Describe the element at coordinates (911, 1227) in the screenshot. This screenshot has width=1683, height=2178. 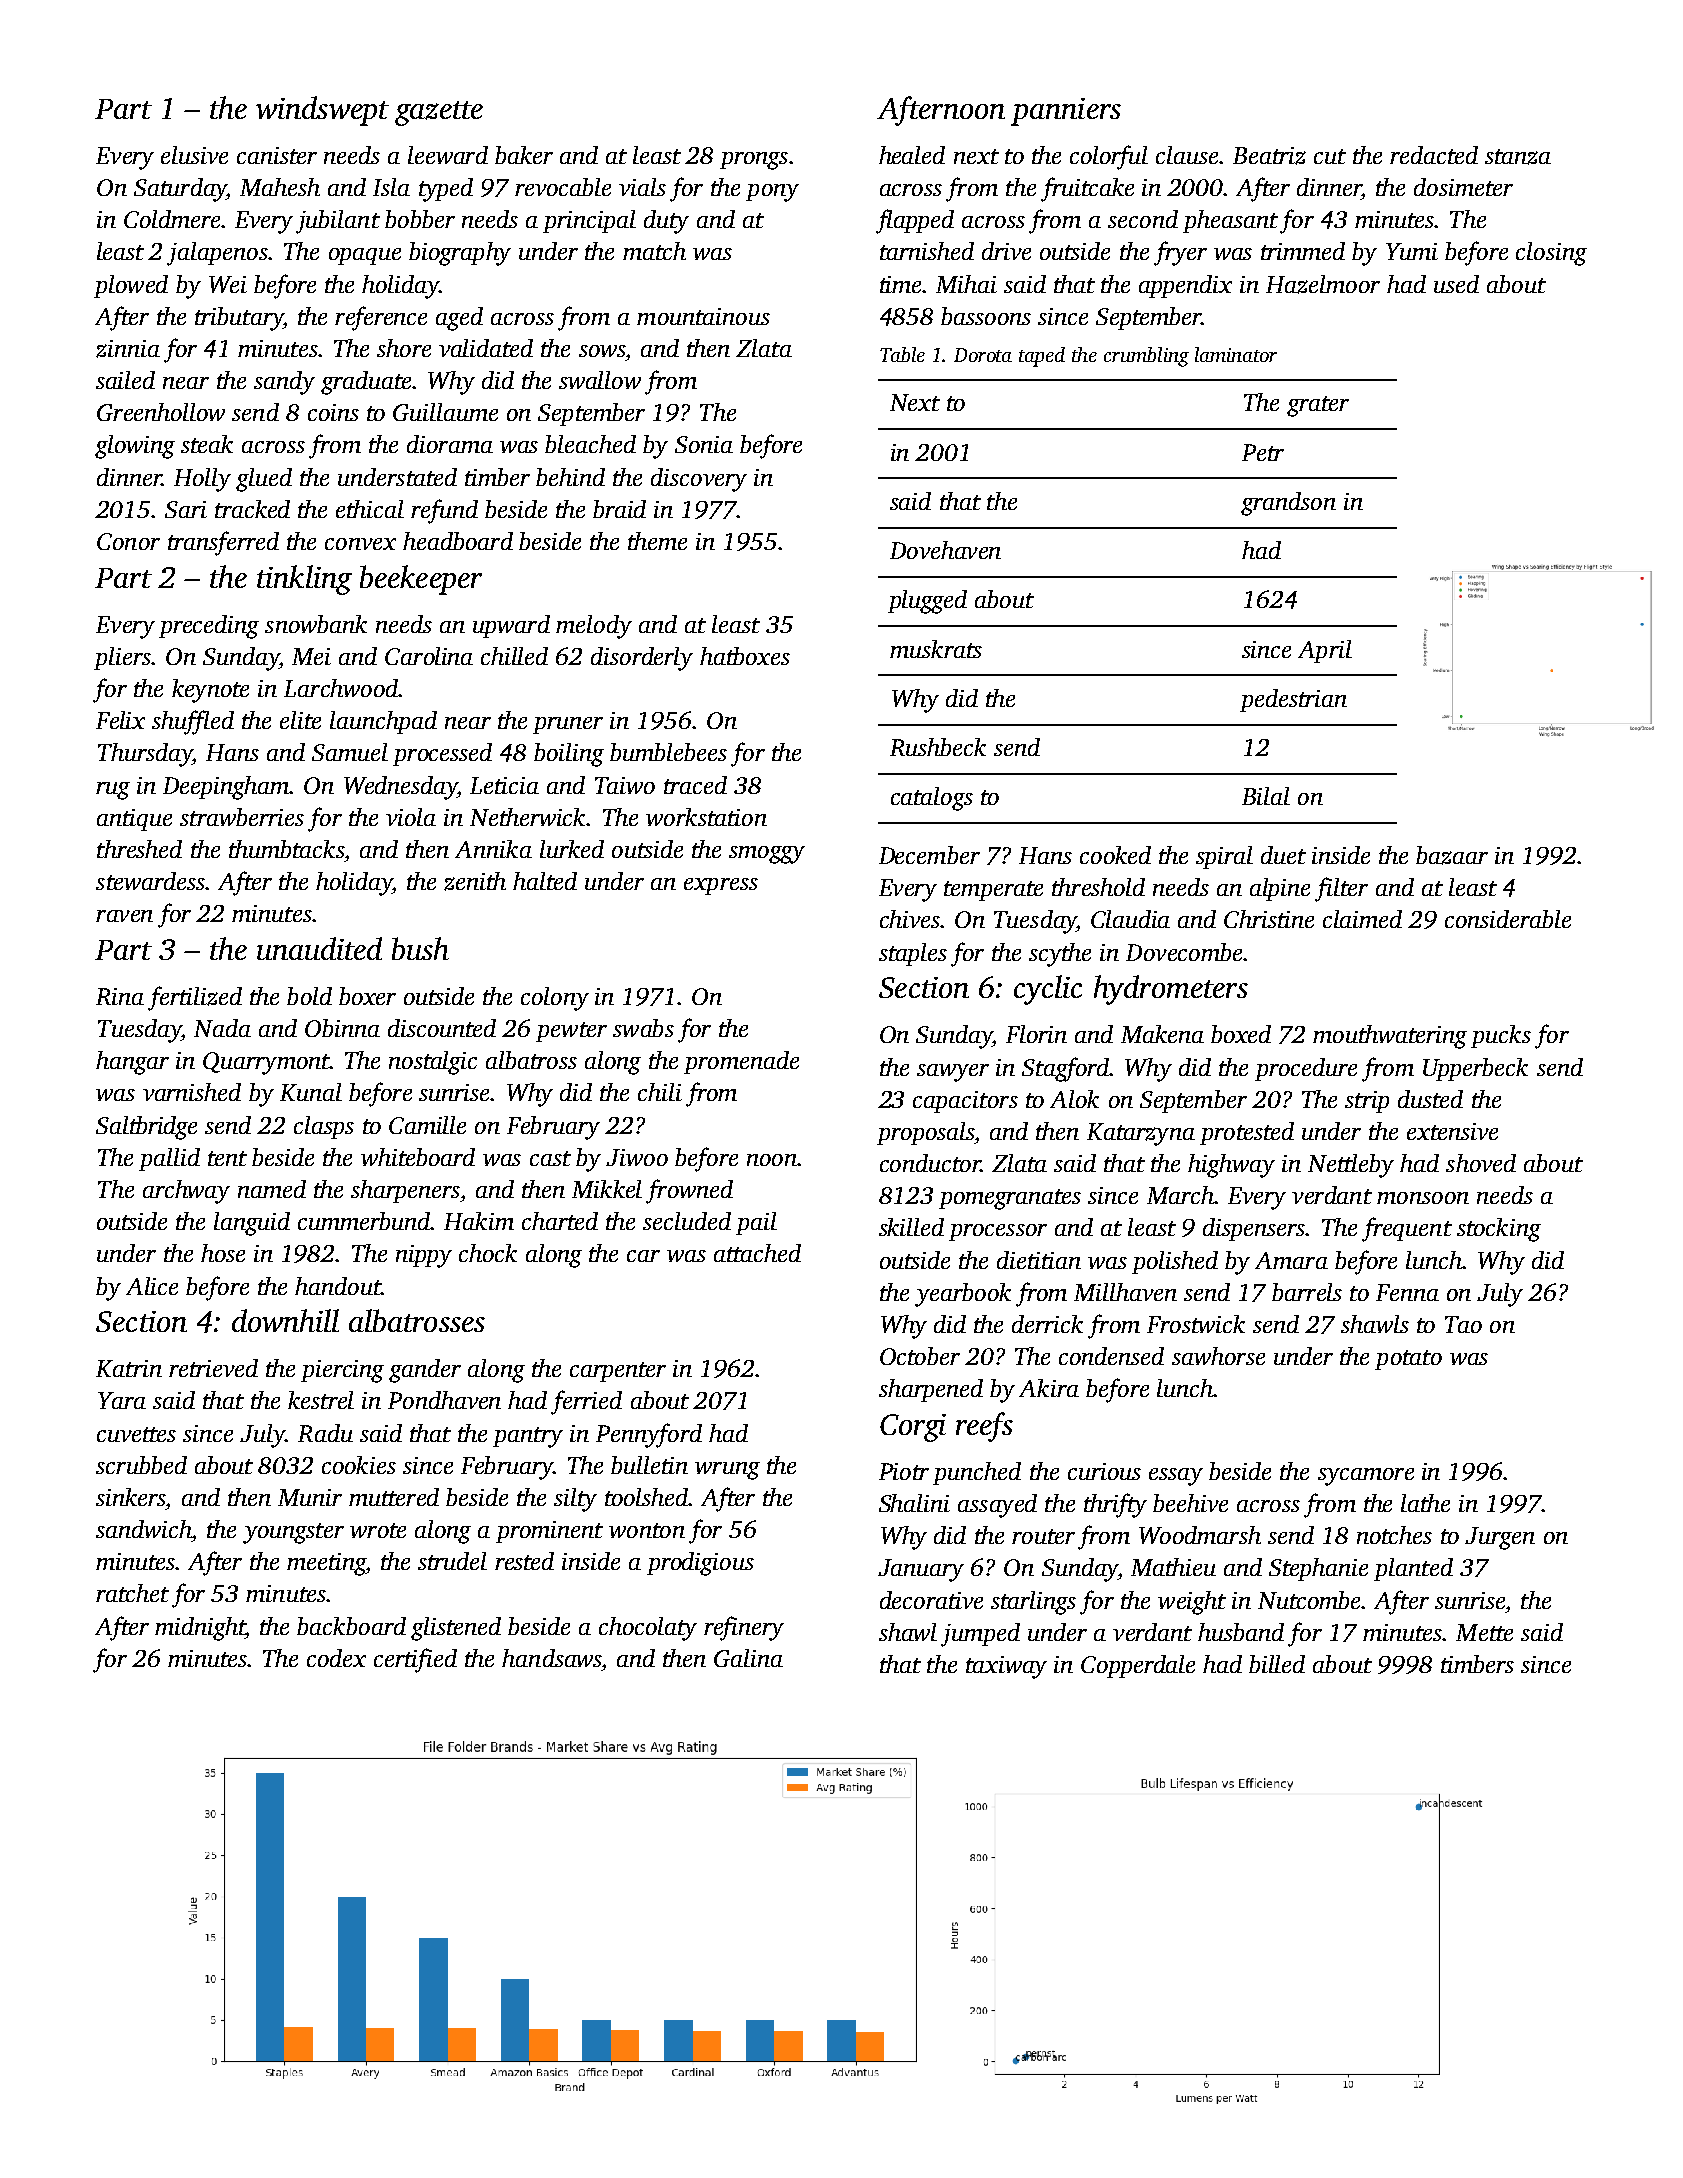
I see `skilled` at that location.
